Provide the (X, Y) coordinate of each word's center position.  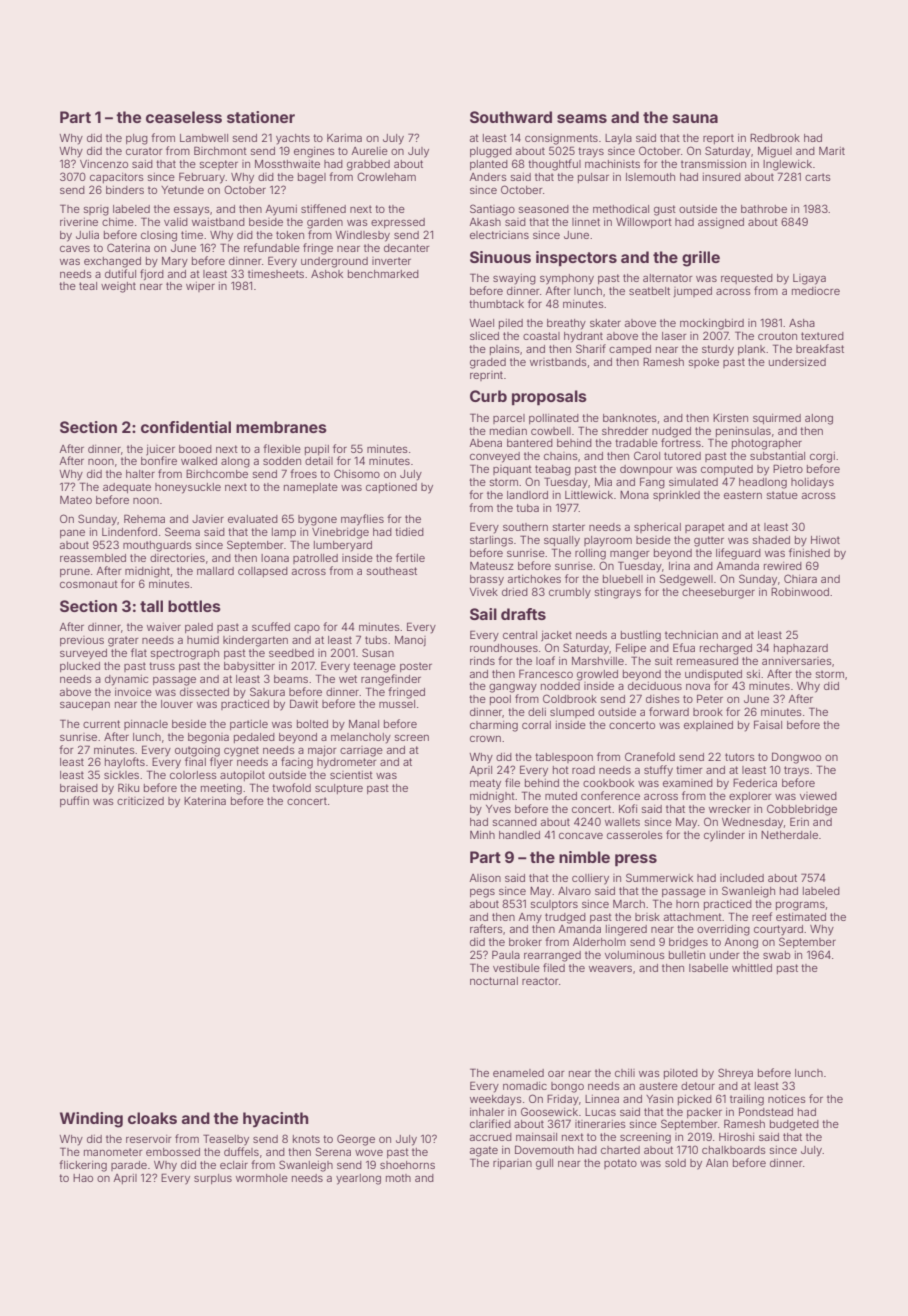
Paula (506, 954)
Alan (717, 1163)
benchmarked (383, 274)
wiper (200, 287)
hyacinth (276, 1120)
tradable (636, 443)
